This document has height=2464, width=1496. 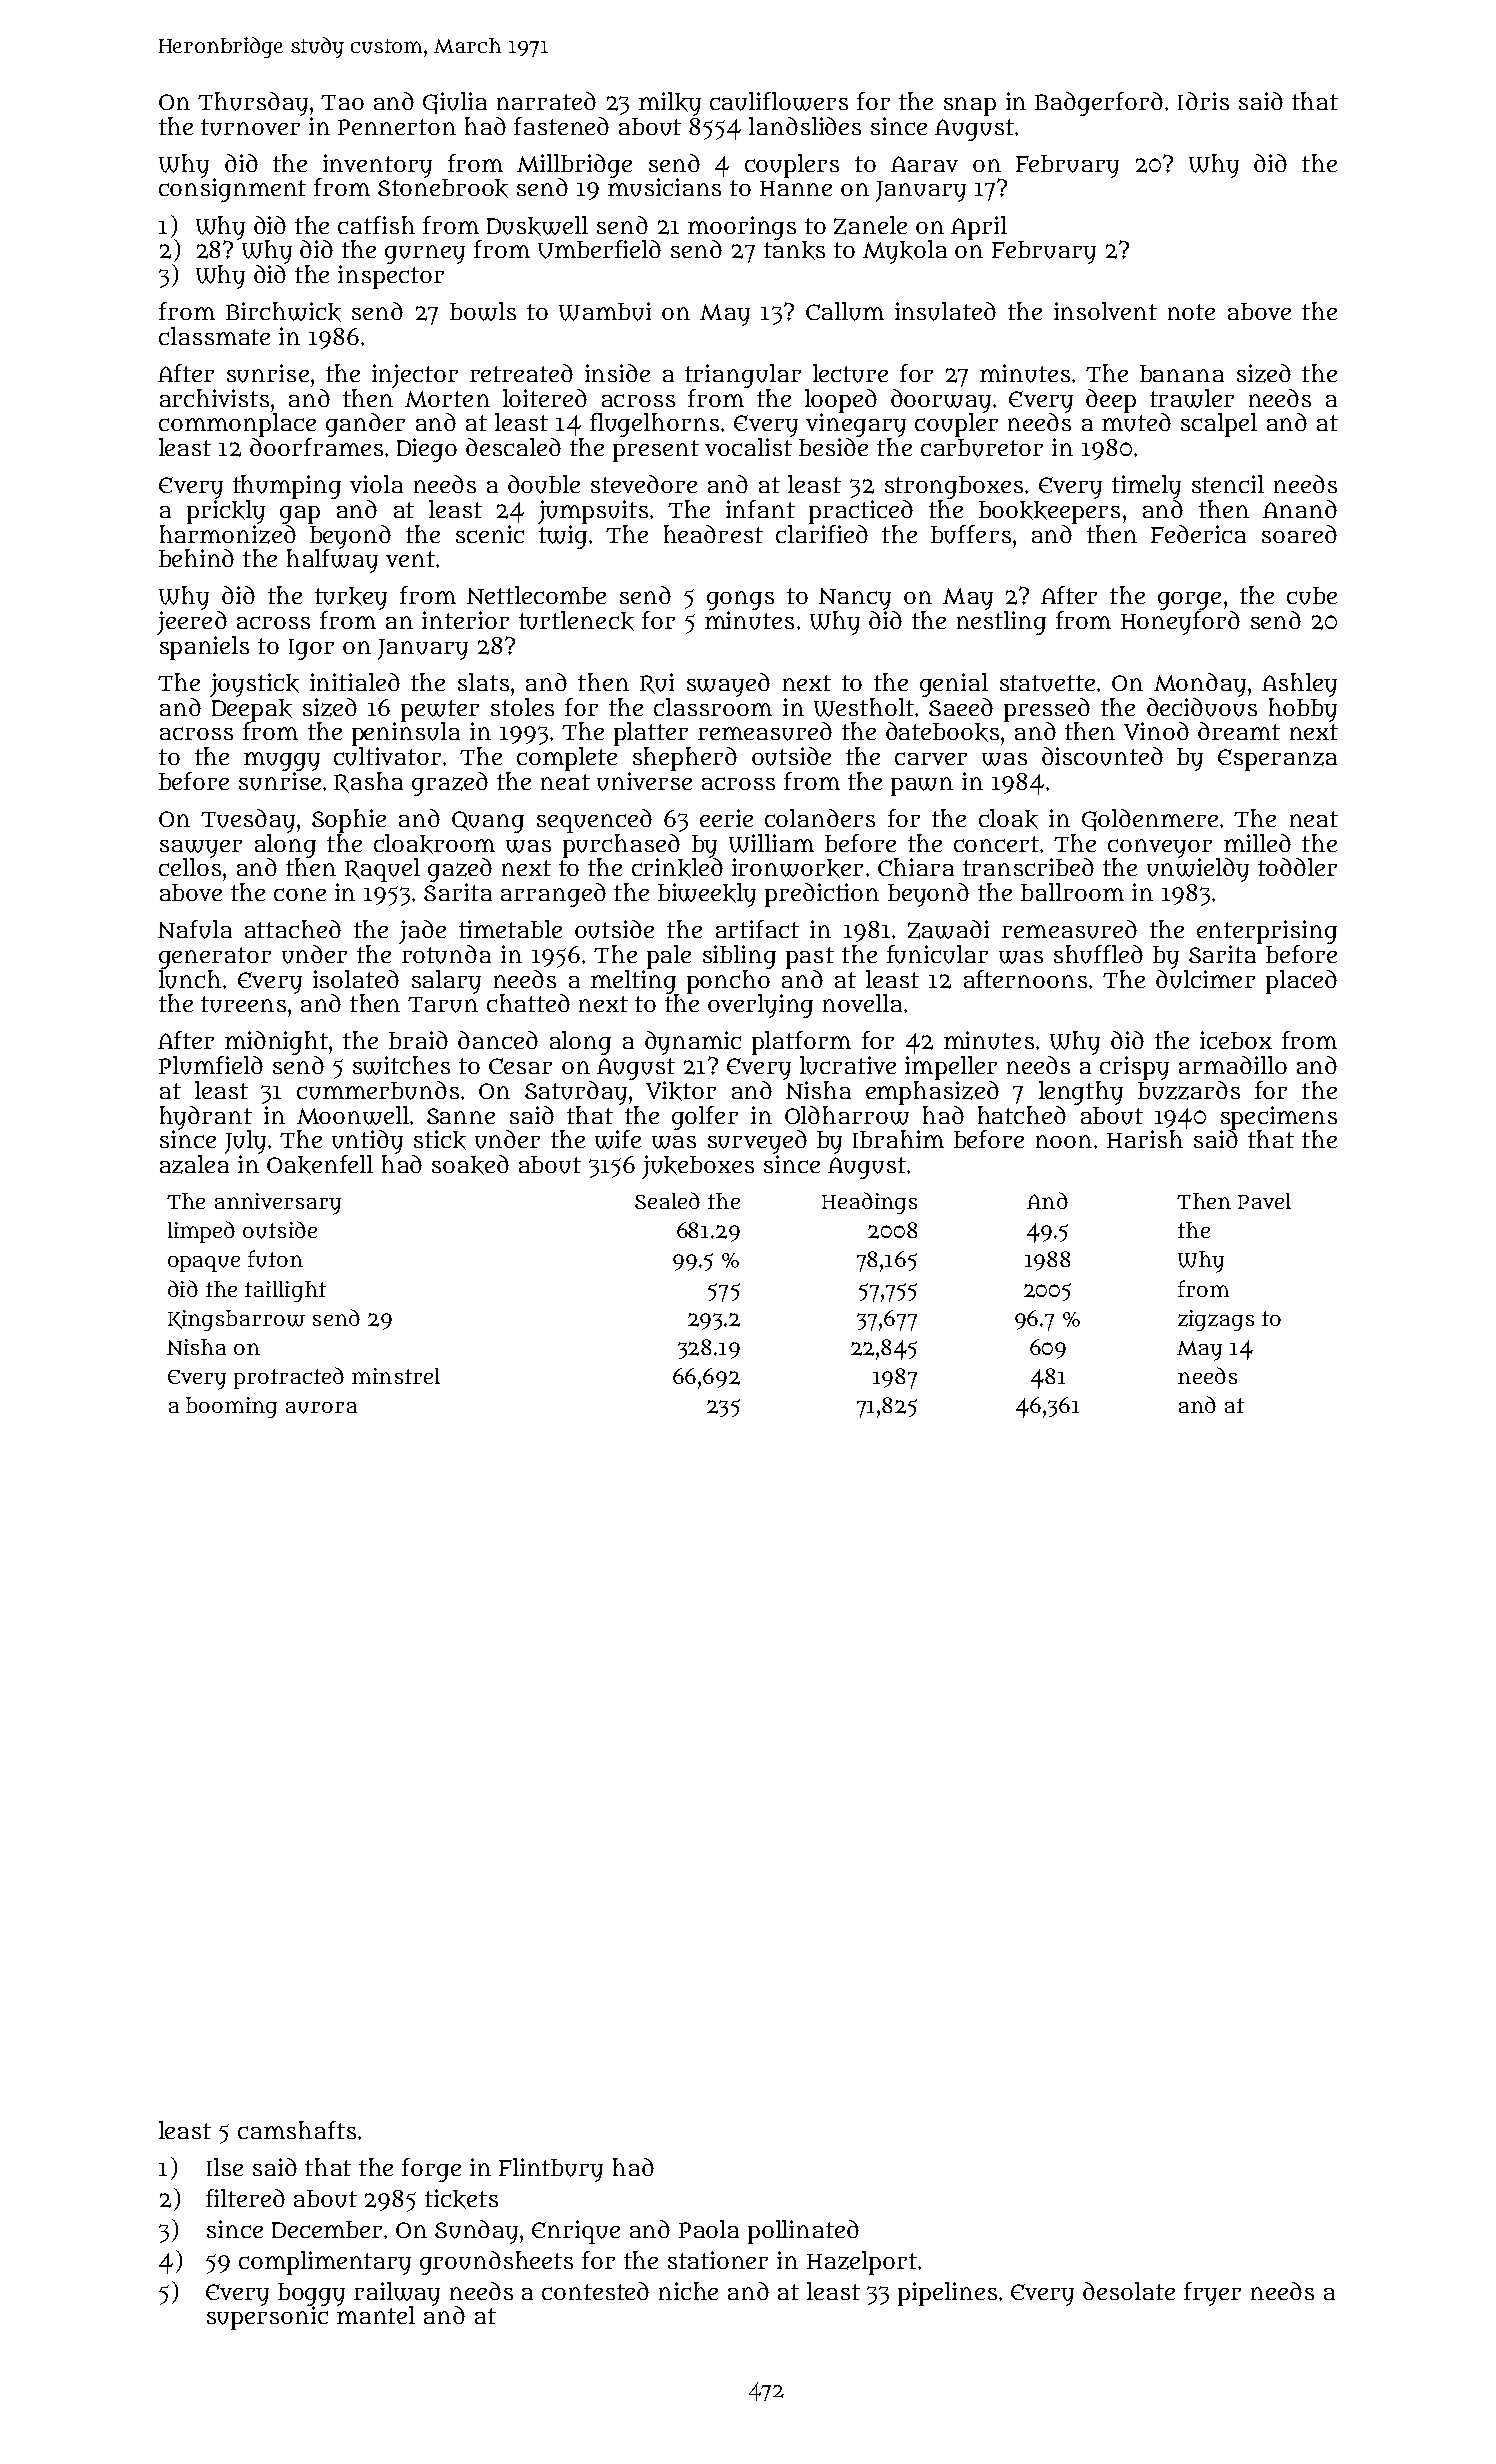 What do you see at coordinates (709, 2229) in the document?
I see `Paola` at bounding box center [709, 2229].
